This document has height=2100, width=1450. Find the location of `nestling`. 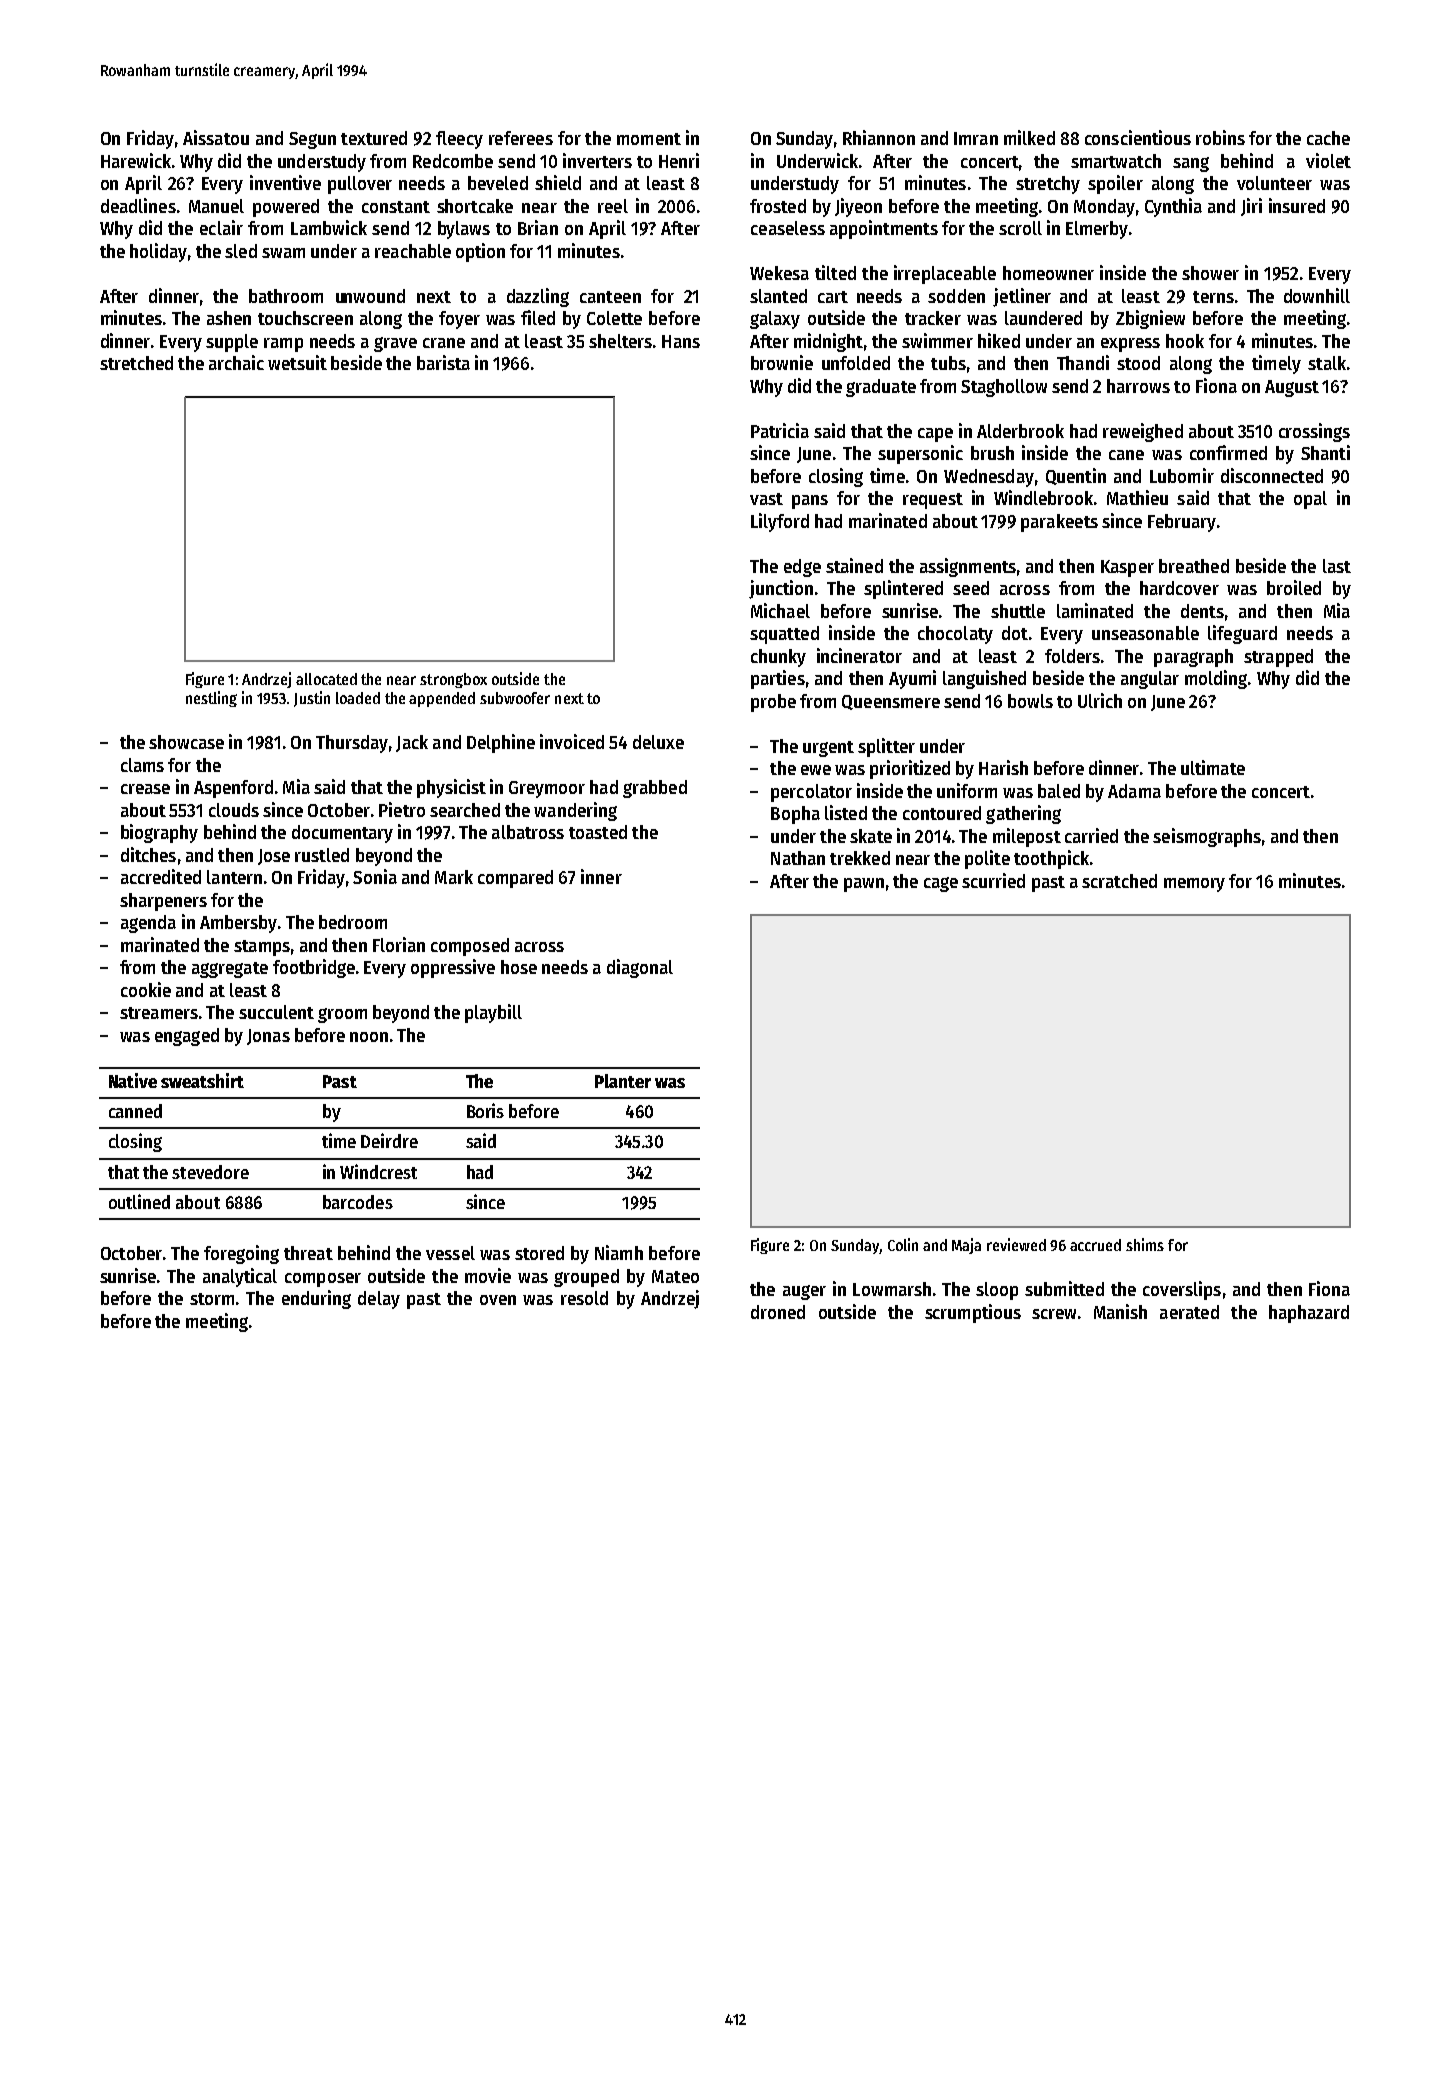

nestling is located at coordinates (211, 699).
